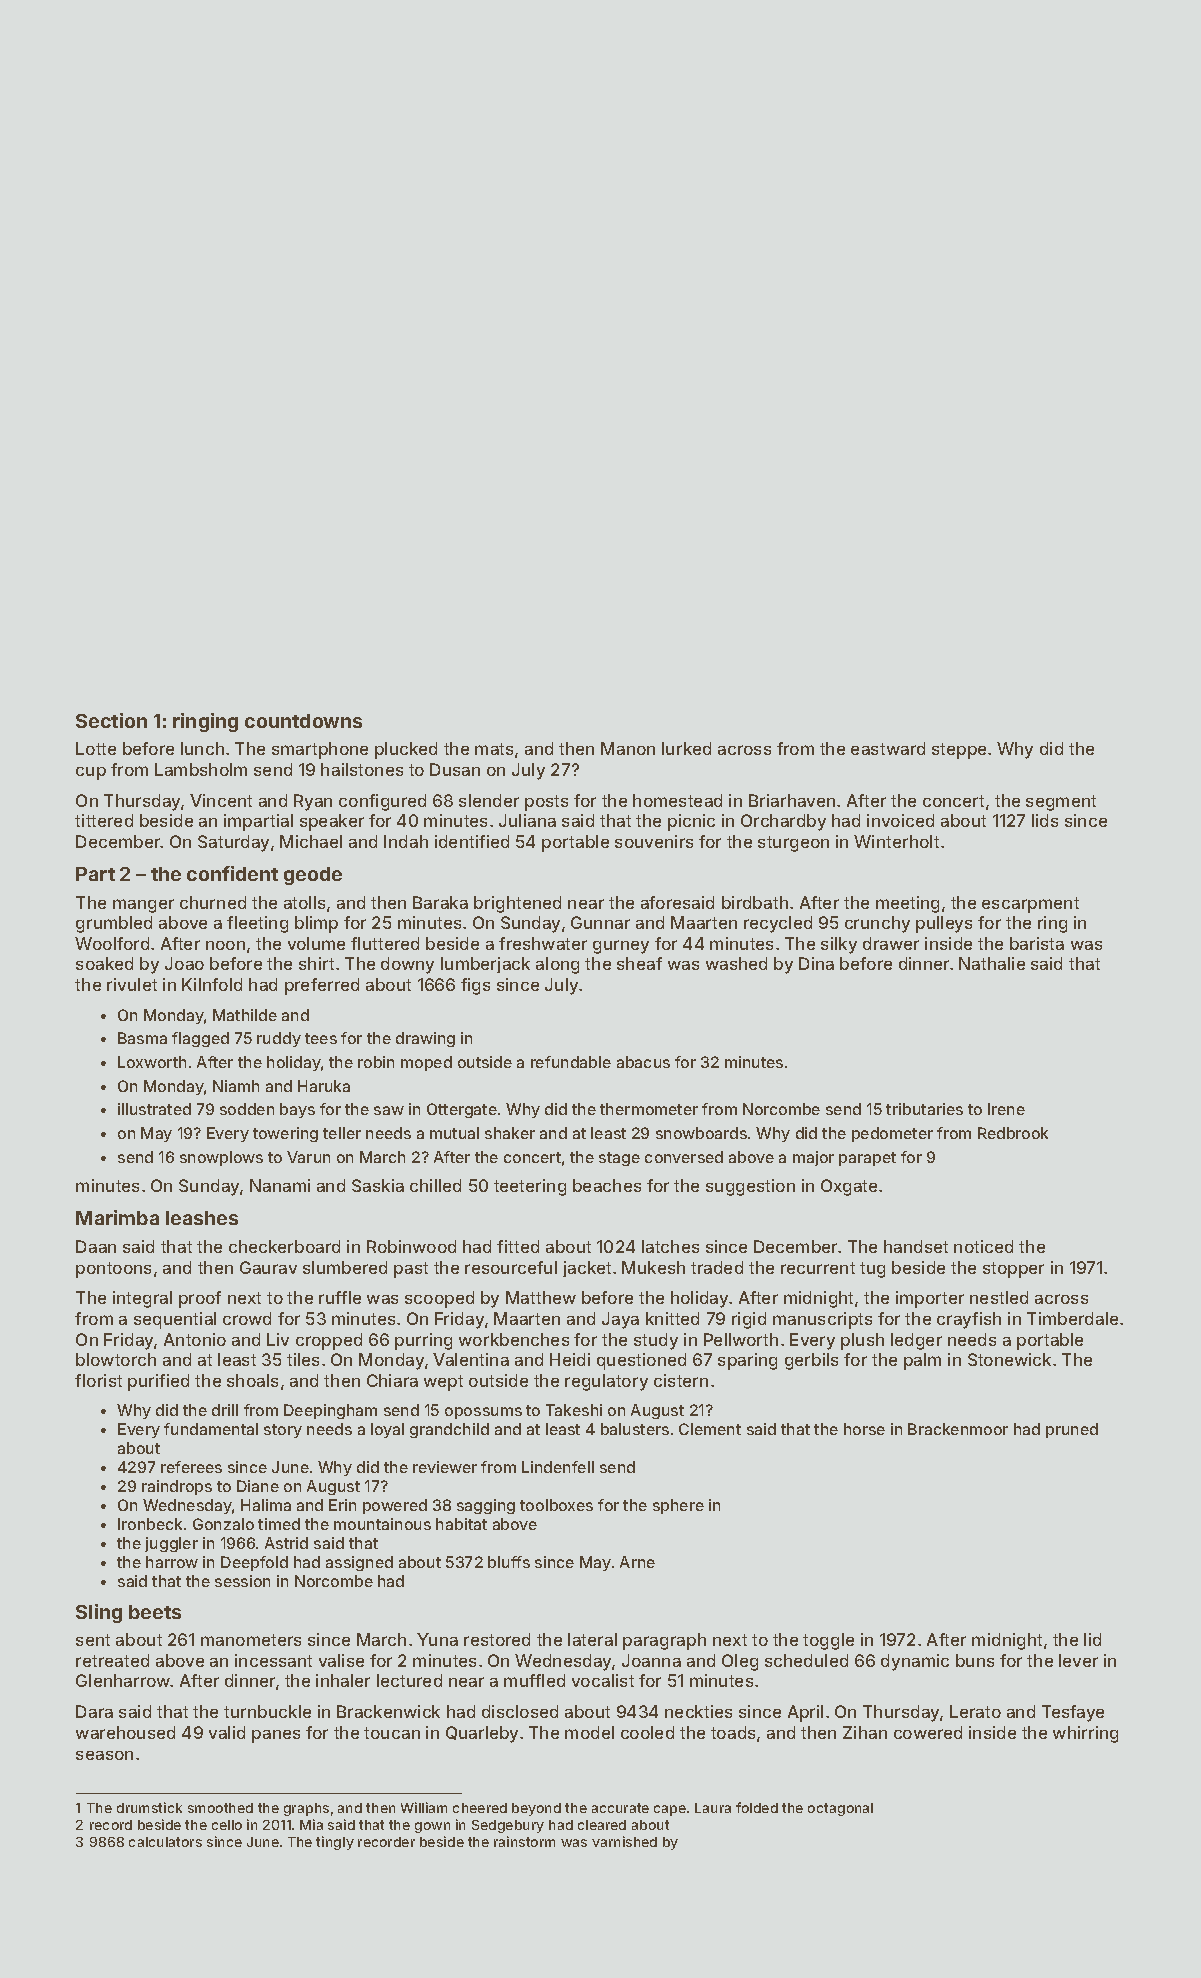  Describe the element at coordinates (888, 748) in the screenshot. I see `eastward` at that location.
